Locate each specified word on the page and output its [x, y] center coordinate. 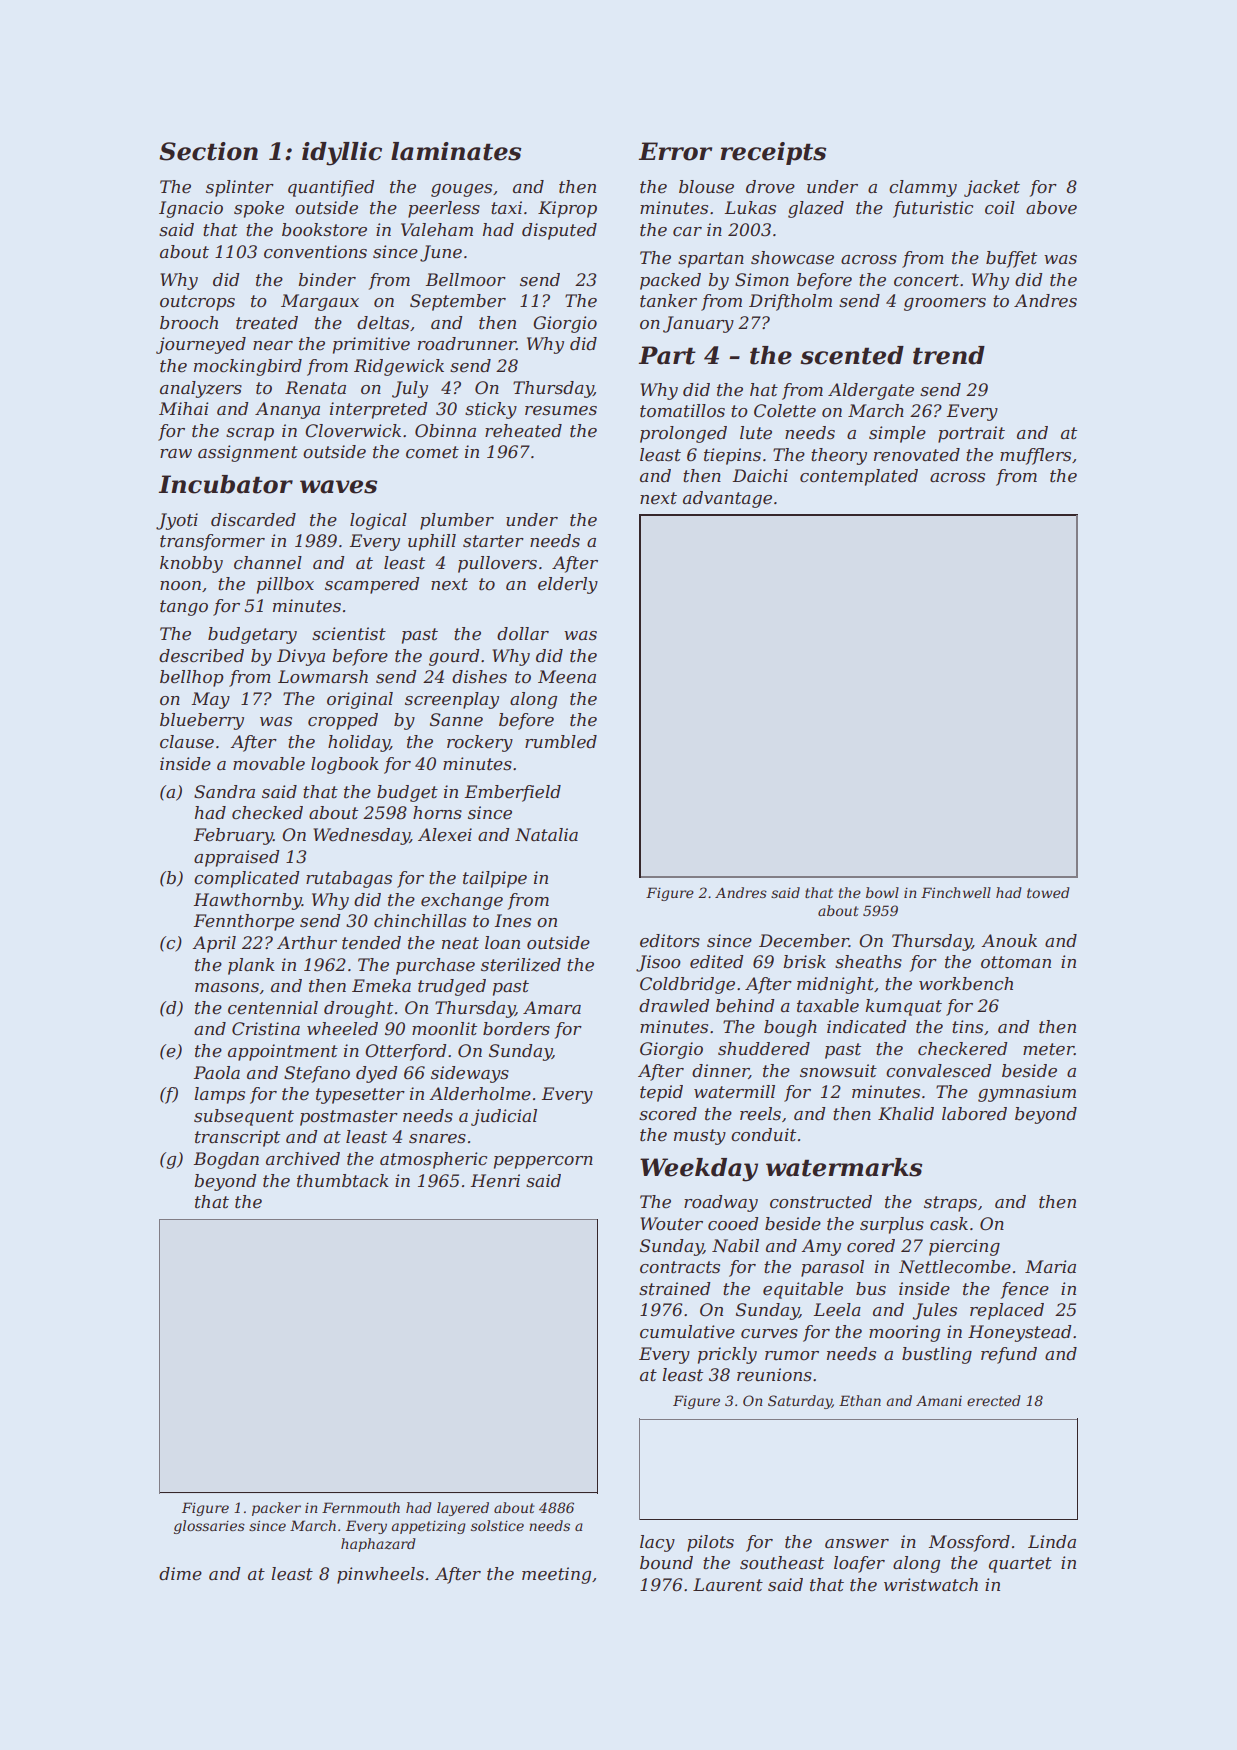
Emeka [381, 986]
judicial [504, 1117]
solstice [497, 1525]
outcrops [197, 303]
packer [276, 1509]
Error [675, 151]
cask [949, 1223]
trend [949, 355]
